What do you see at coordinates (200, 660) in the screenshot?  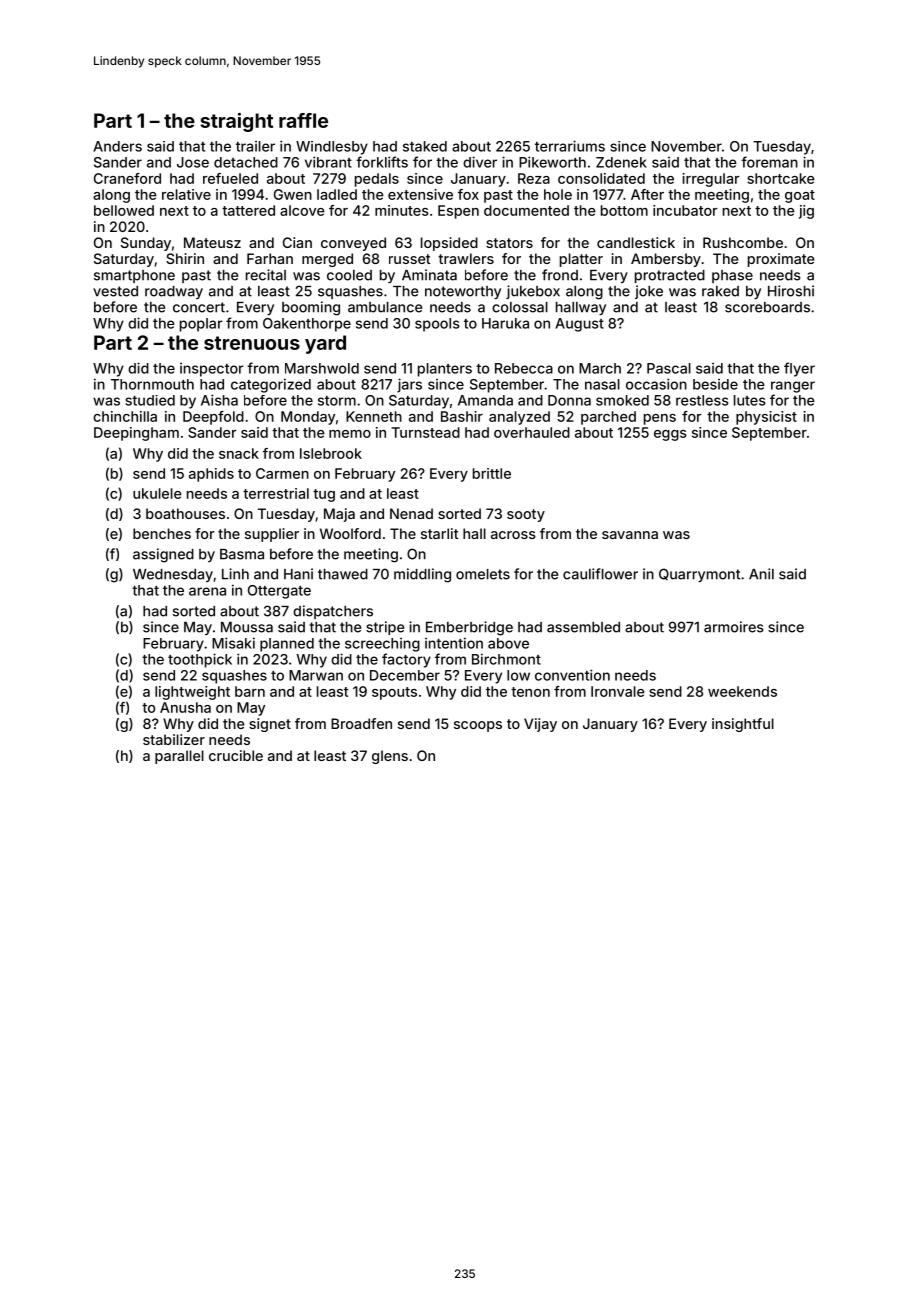 I see `toothpick` at bounding box center [200, 660].
